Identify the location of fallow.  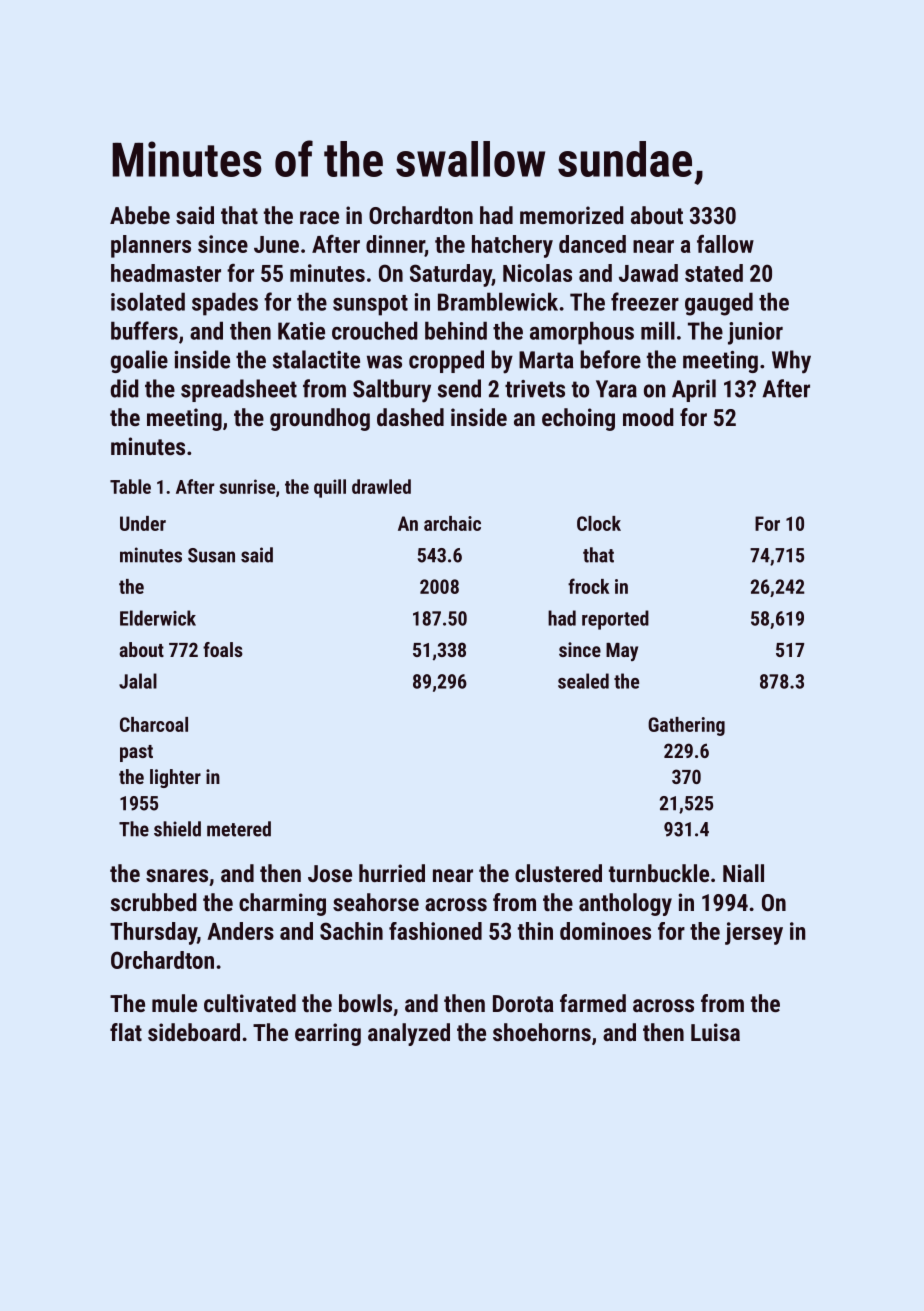
(725, 244).
